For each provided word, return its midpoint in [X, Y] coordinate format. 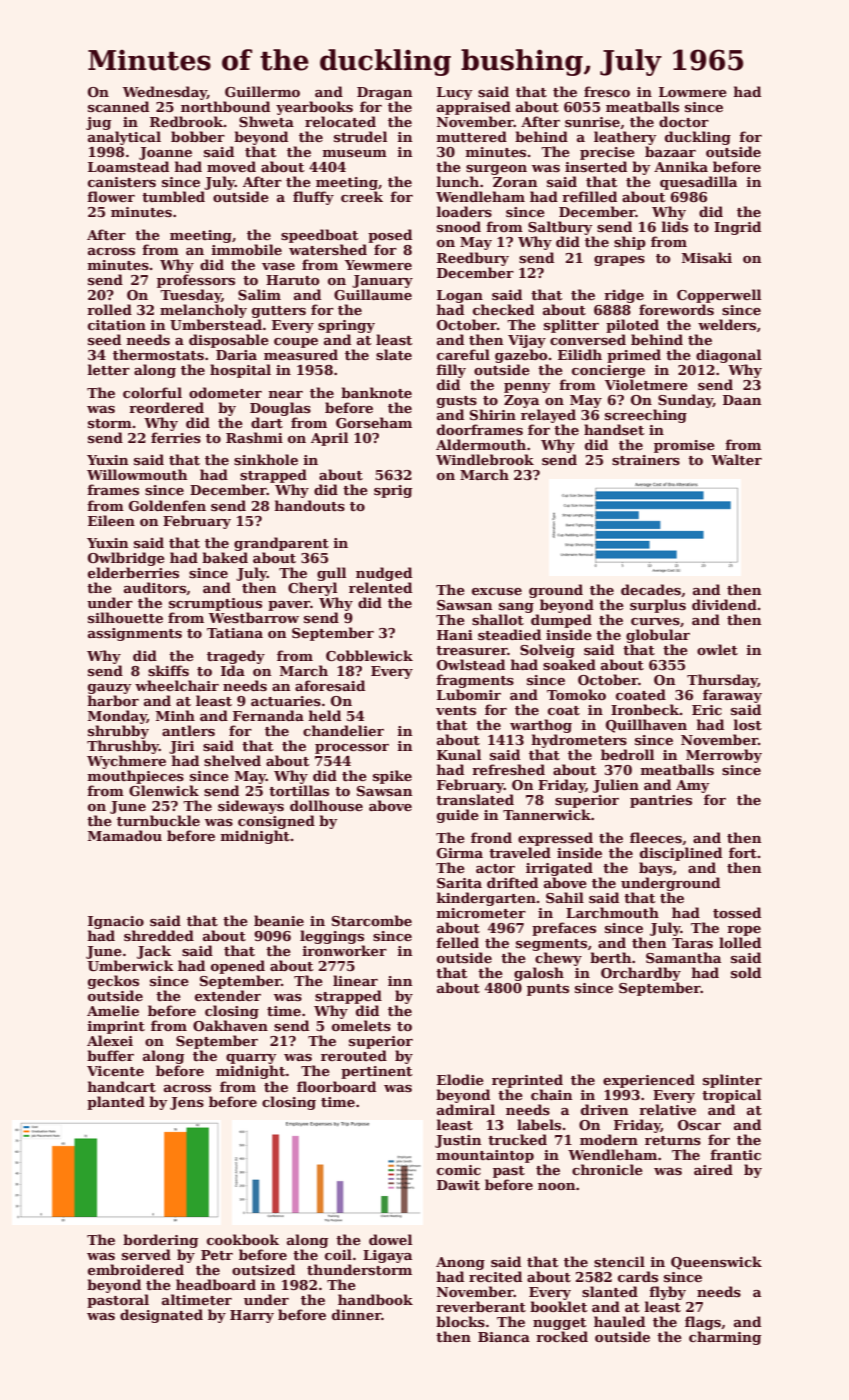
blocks [460, 1321]
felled [457, 942]
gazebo [521, 356]
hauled [619, 1321]
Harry [252, 1316]
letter [109, 369]
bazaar [670, 151]
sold [746, 972]
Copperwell [719, 296]
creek [362, 196]
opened [238, 967]
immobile [247, 249]
